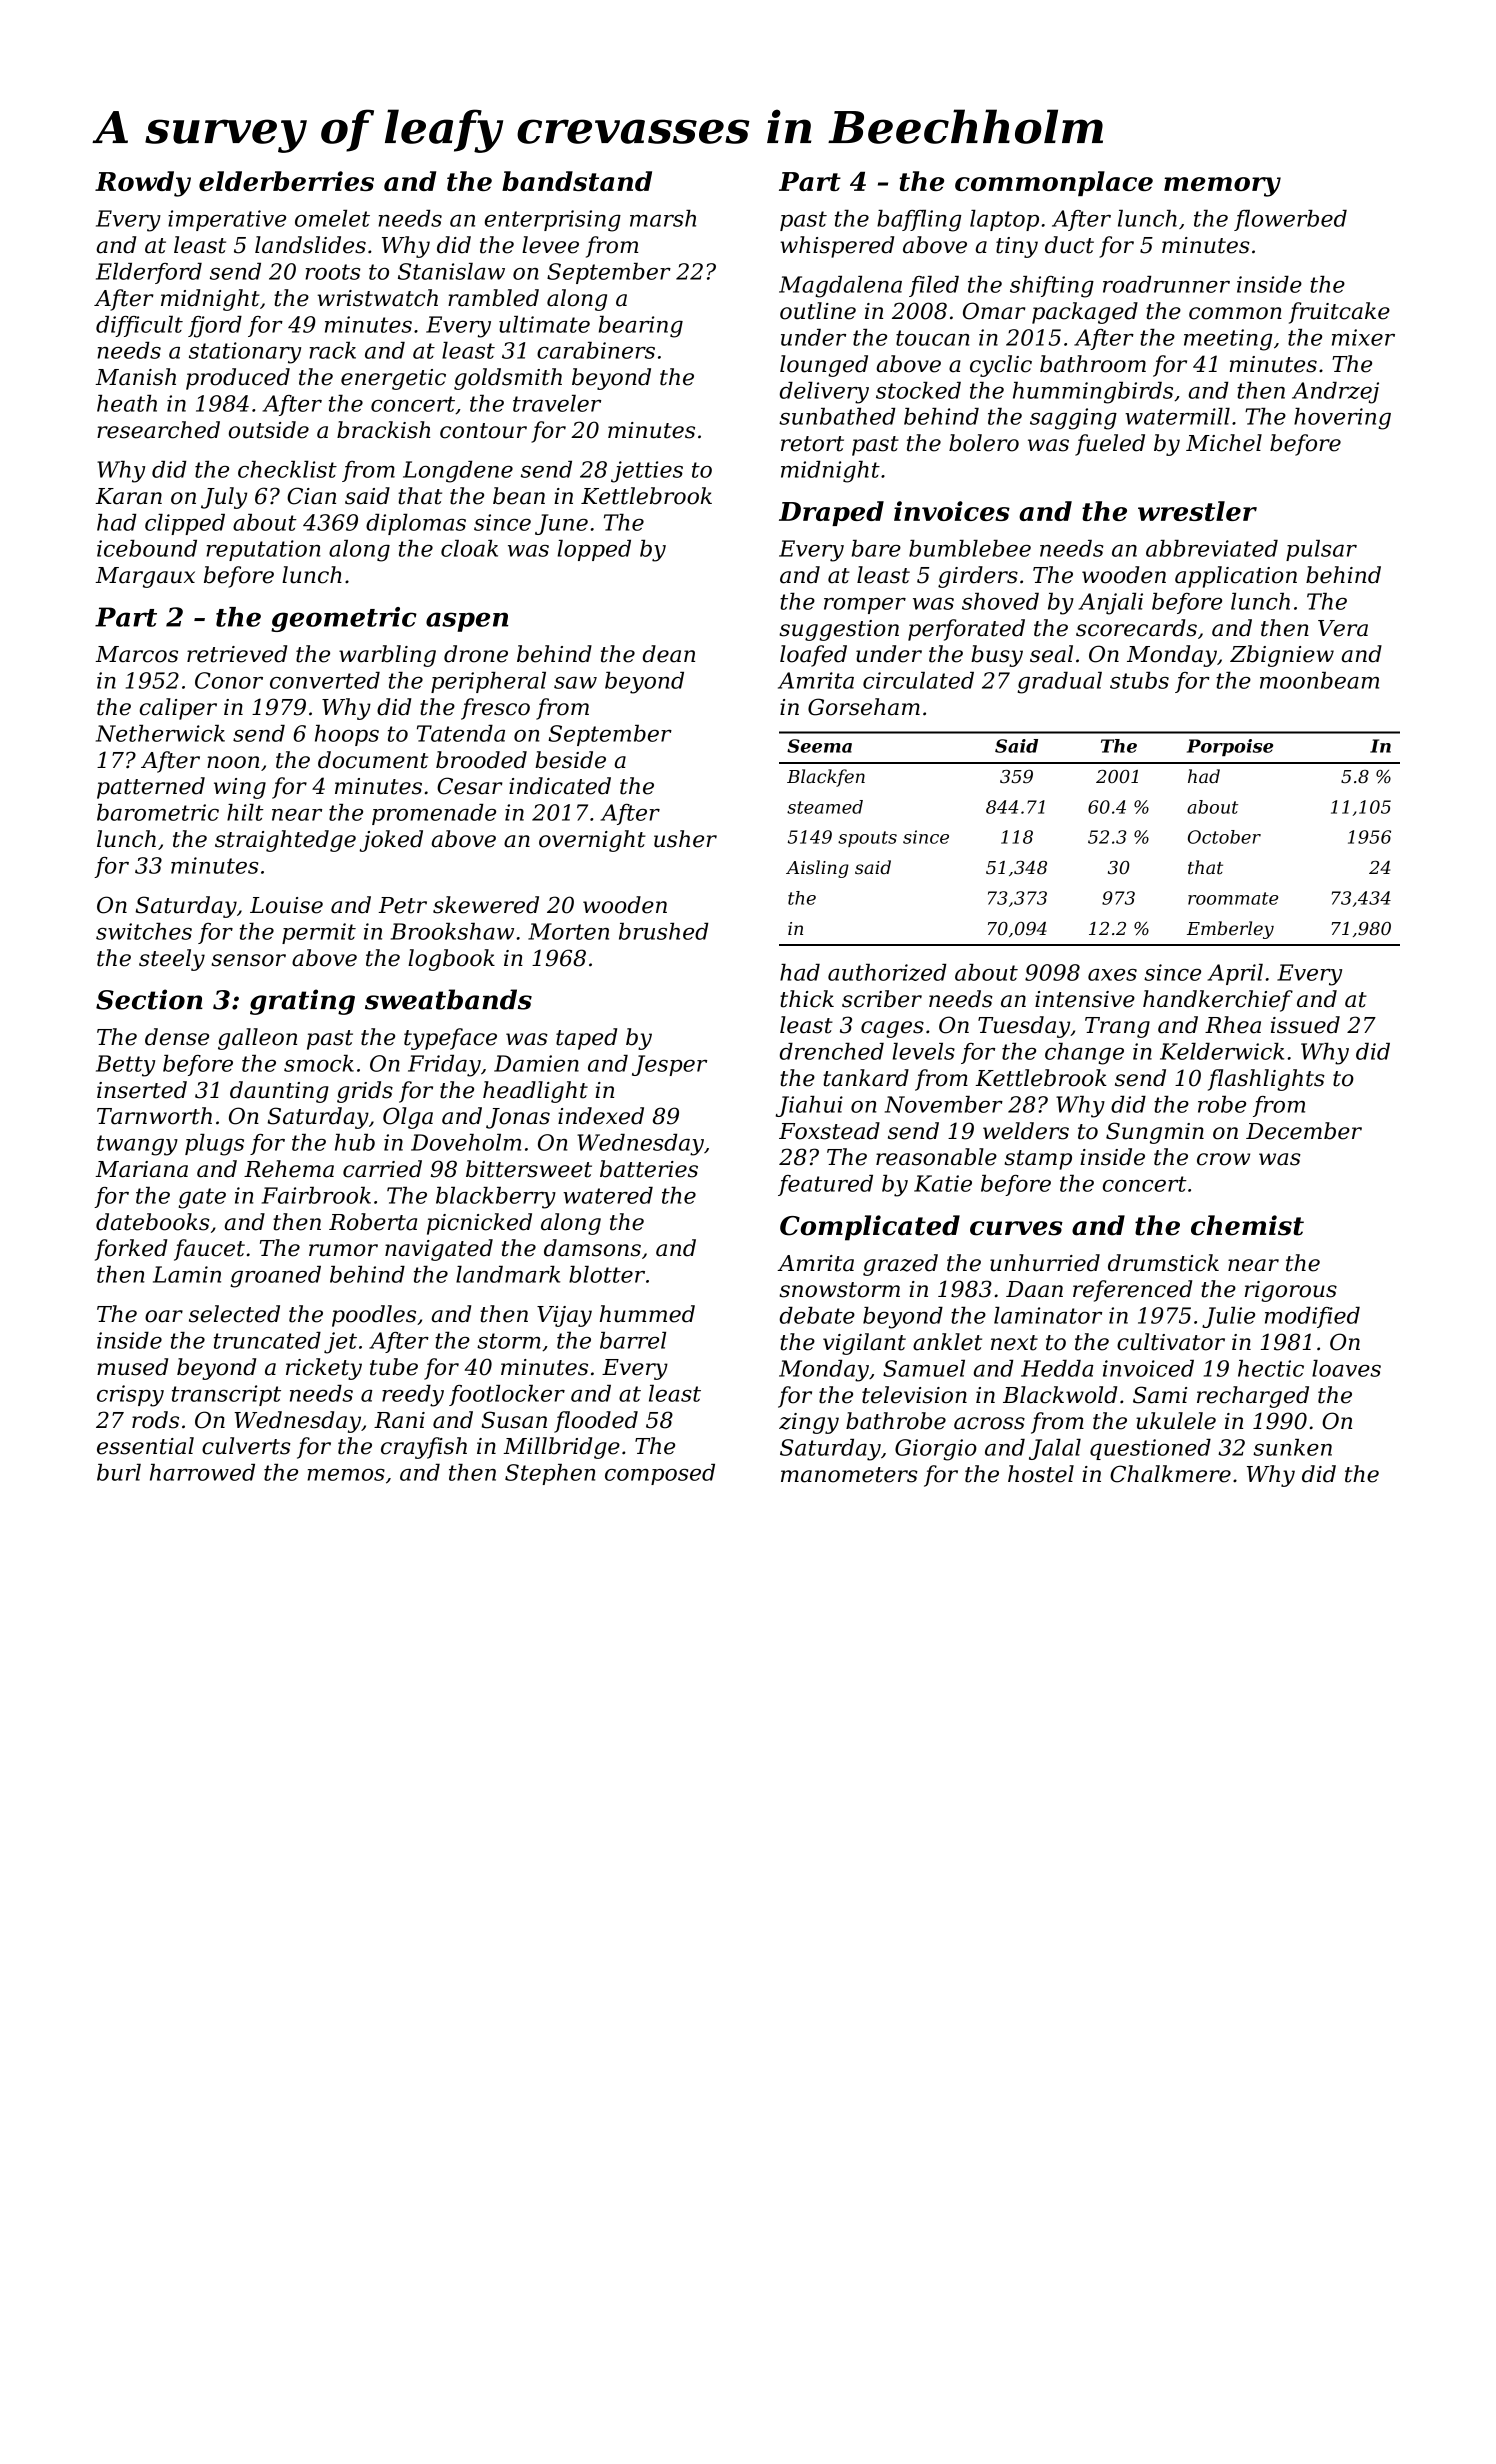 This image has height=2464, width=1496. What do you see at coordinates (807, 999) in the image?
I see `thick` at bounding box center [807, 999].
